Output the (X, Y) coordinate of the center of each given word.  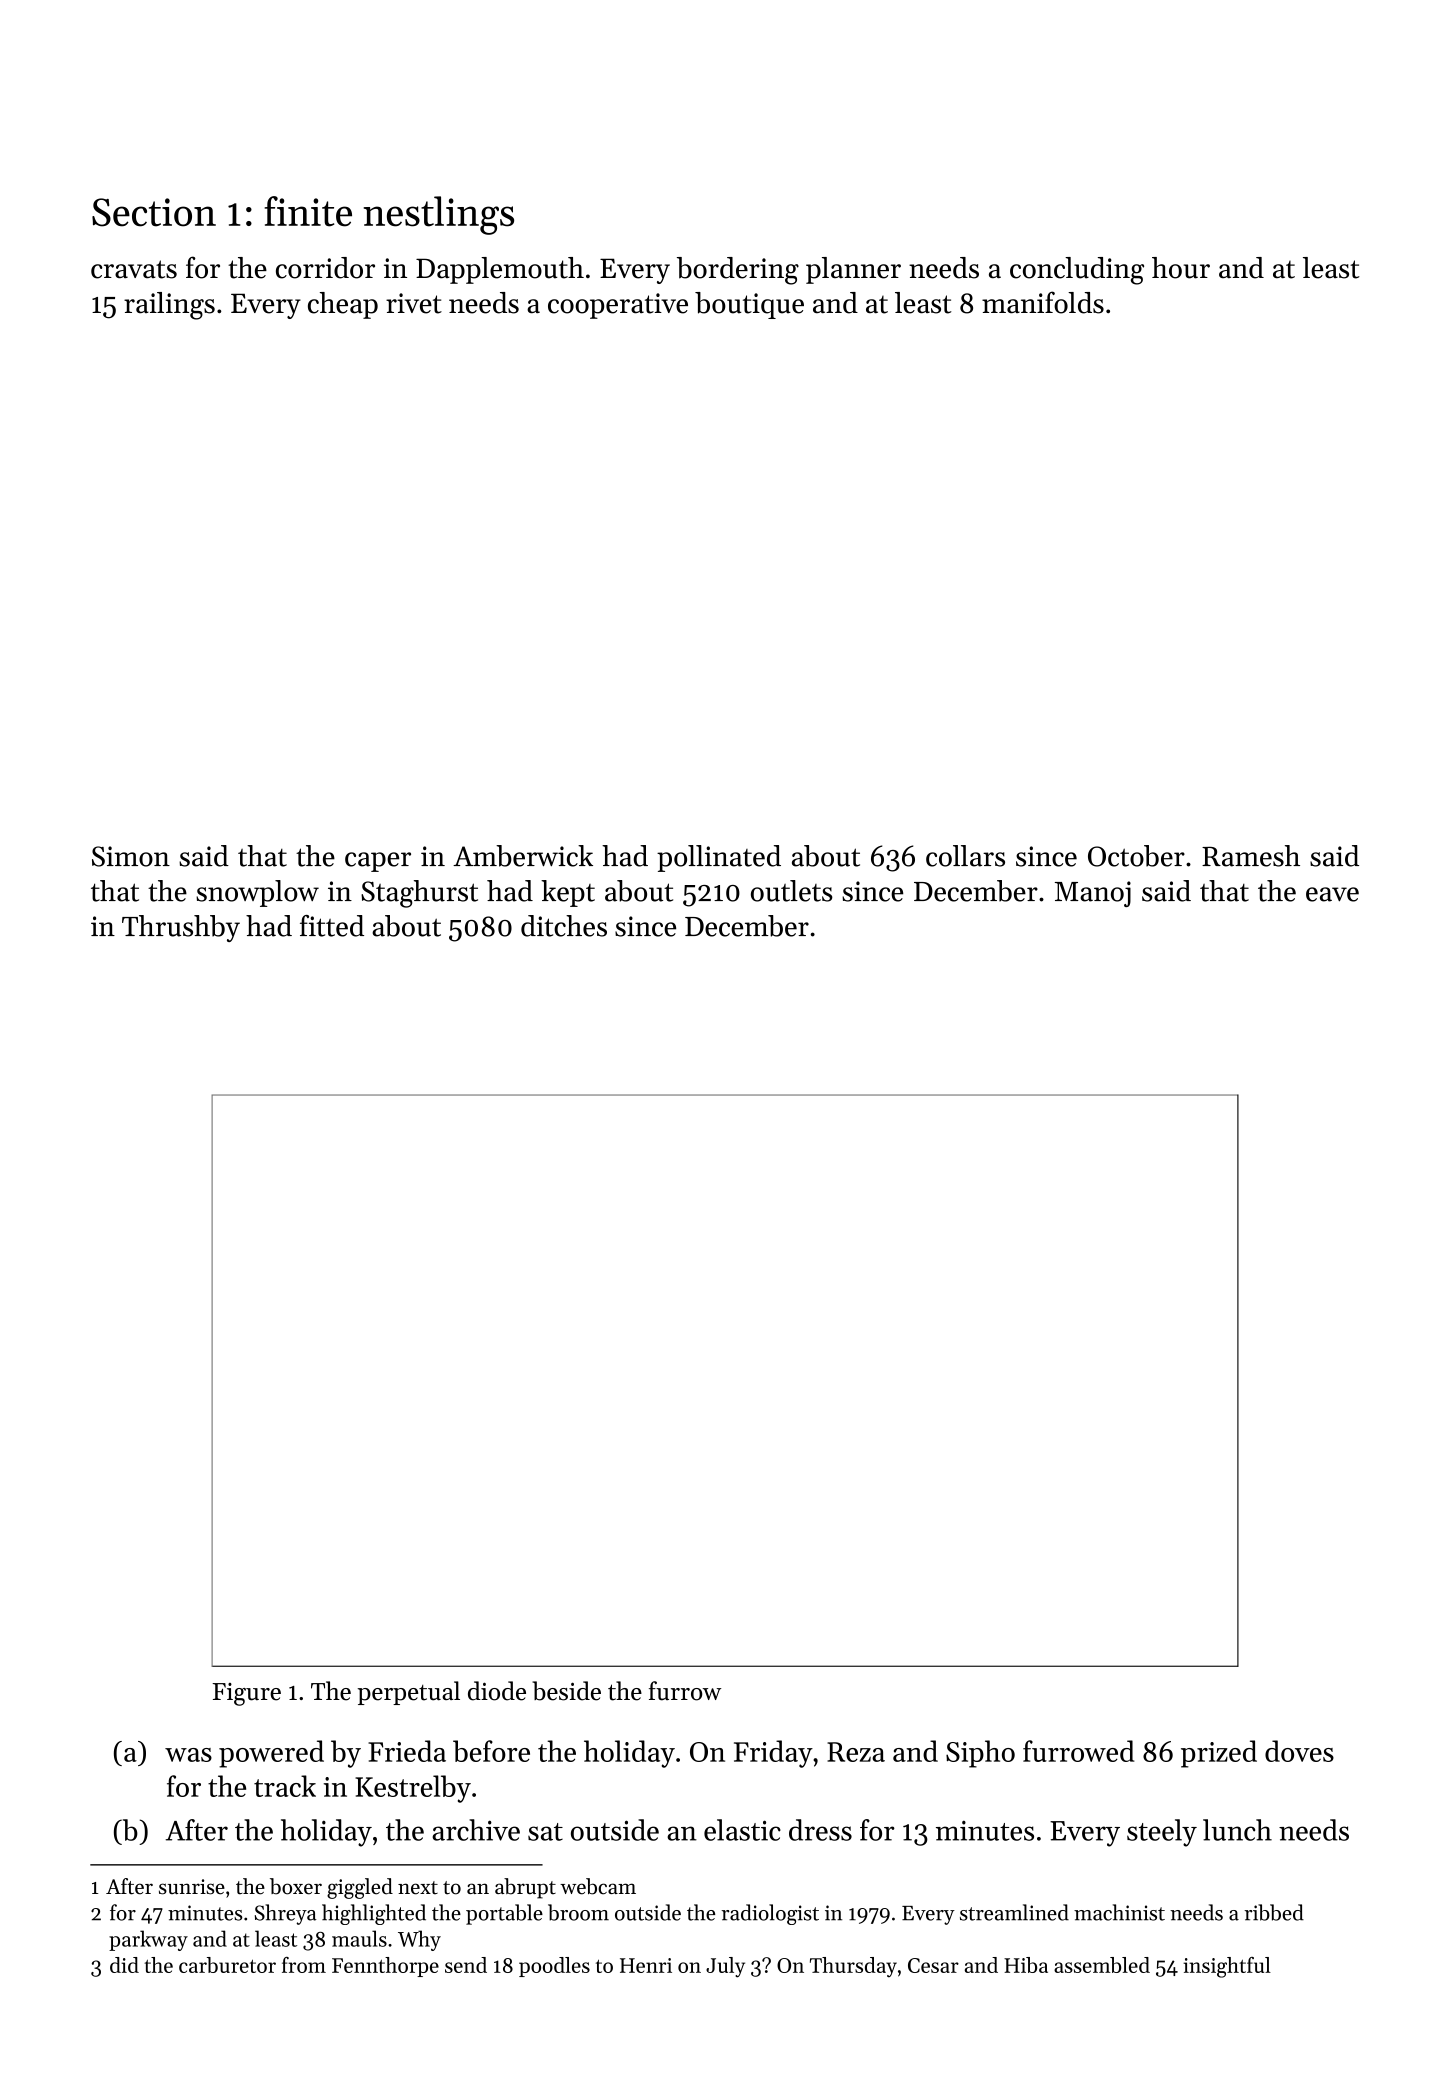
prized (1219, 1754)
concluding (1077, 271)
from (304, 1965)
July (725, 1967)
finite (308, 211)
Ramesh (1251, 856)
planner (853, 270)
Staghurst (419, 894)
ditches (564, 926)
